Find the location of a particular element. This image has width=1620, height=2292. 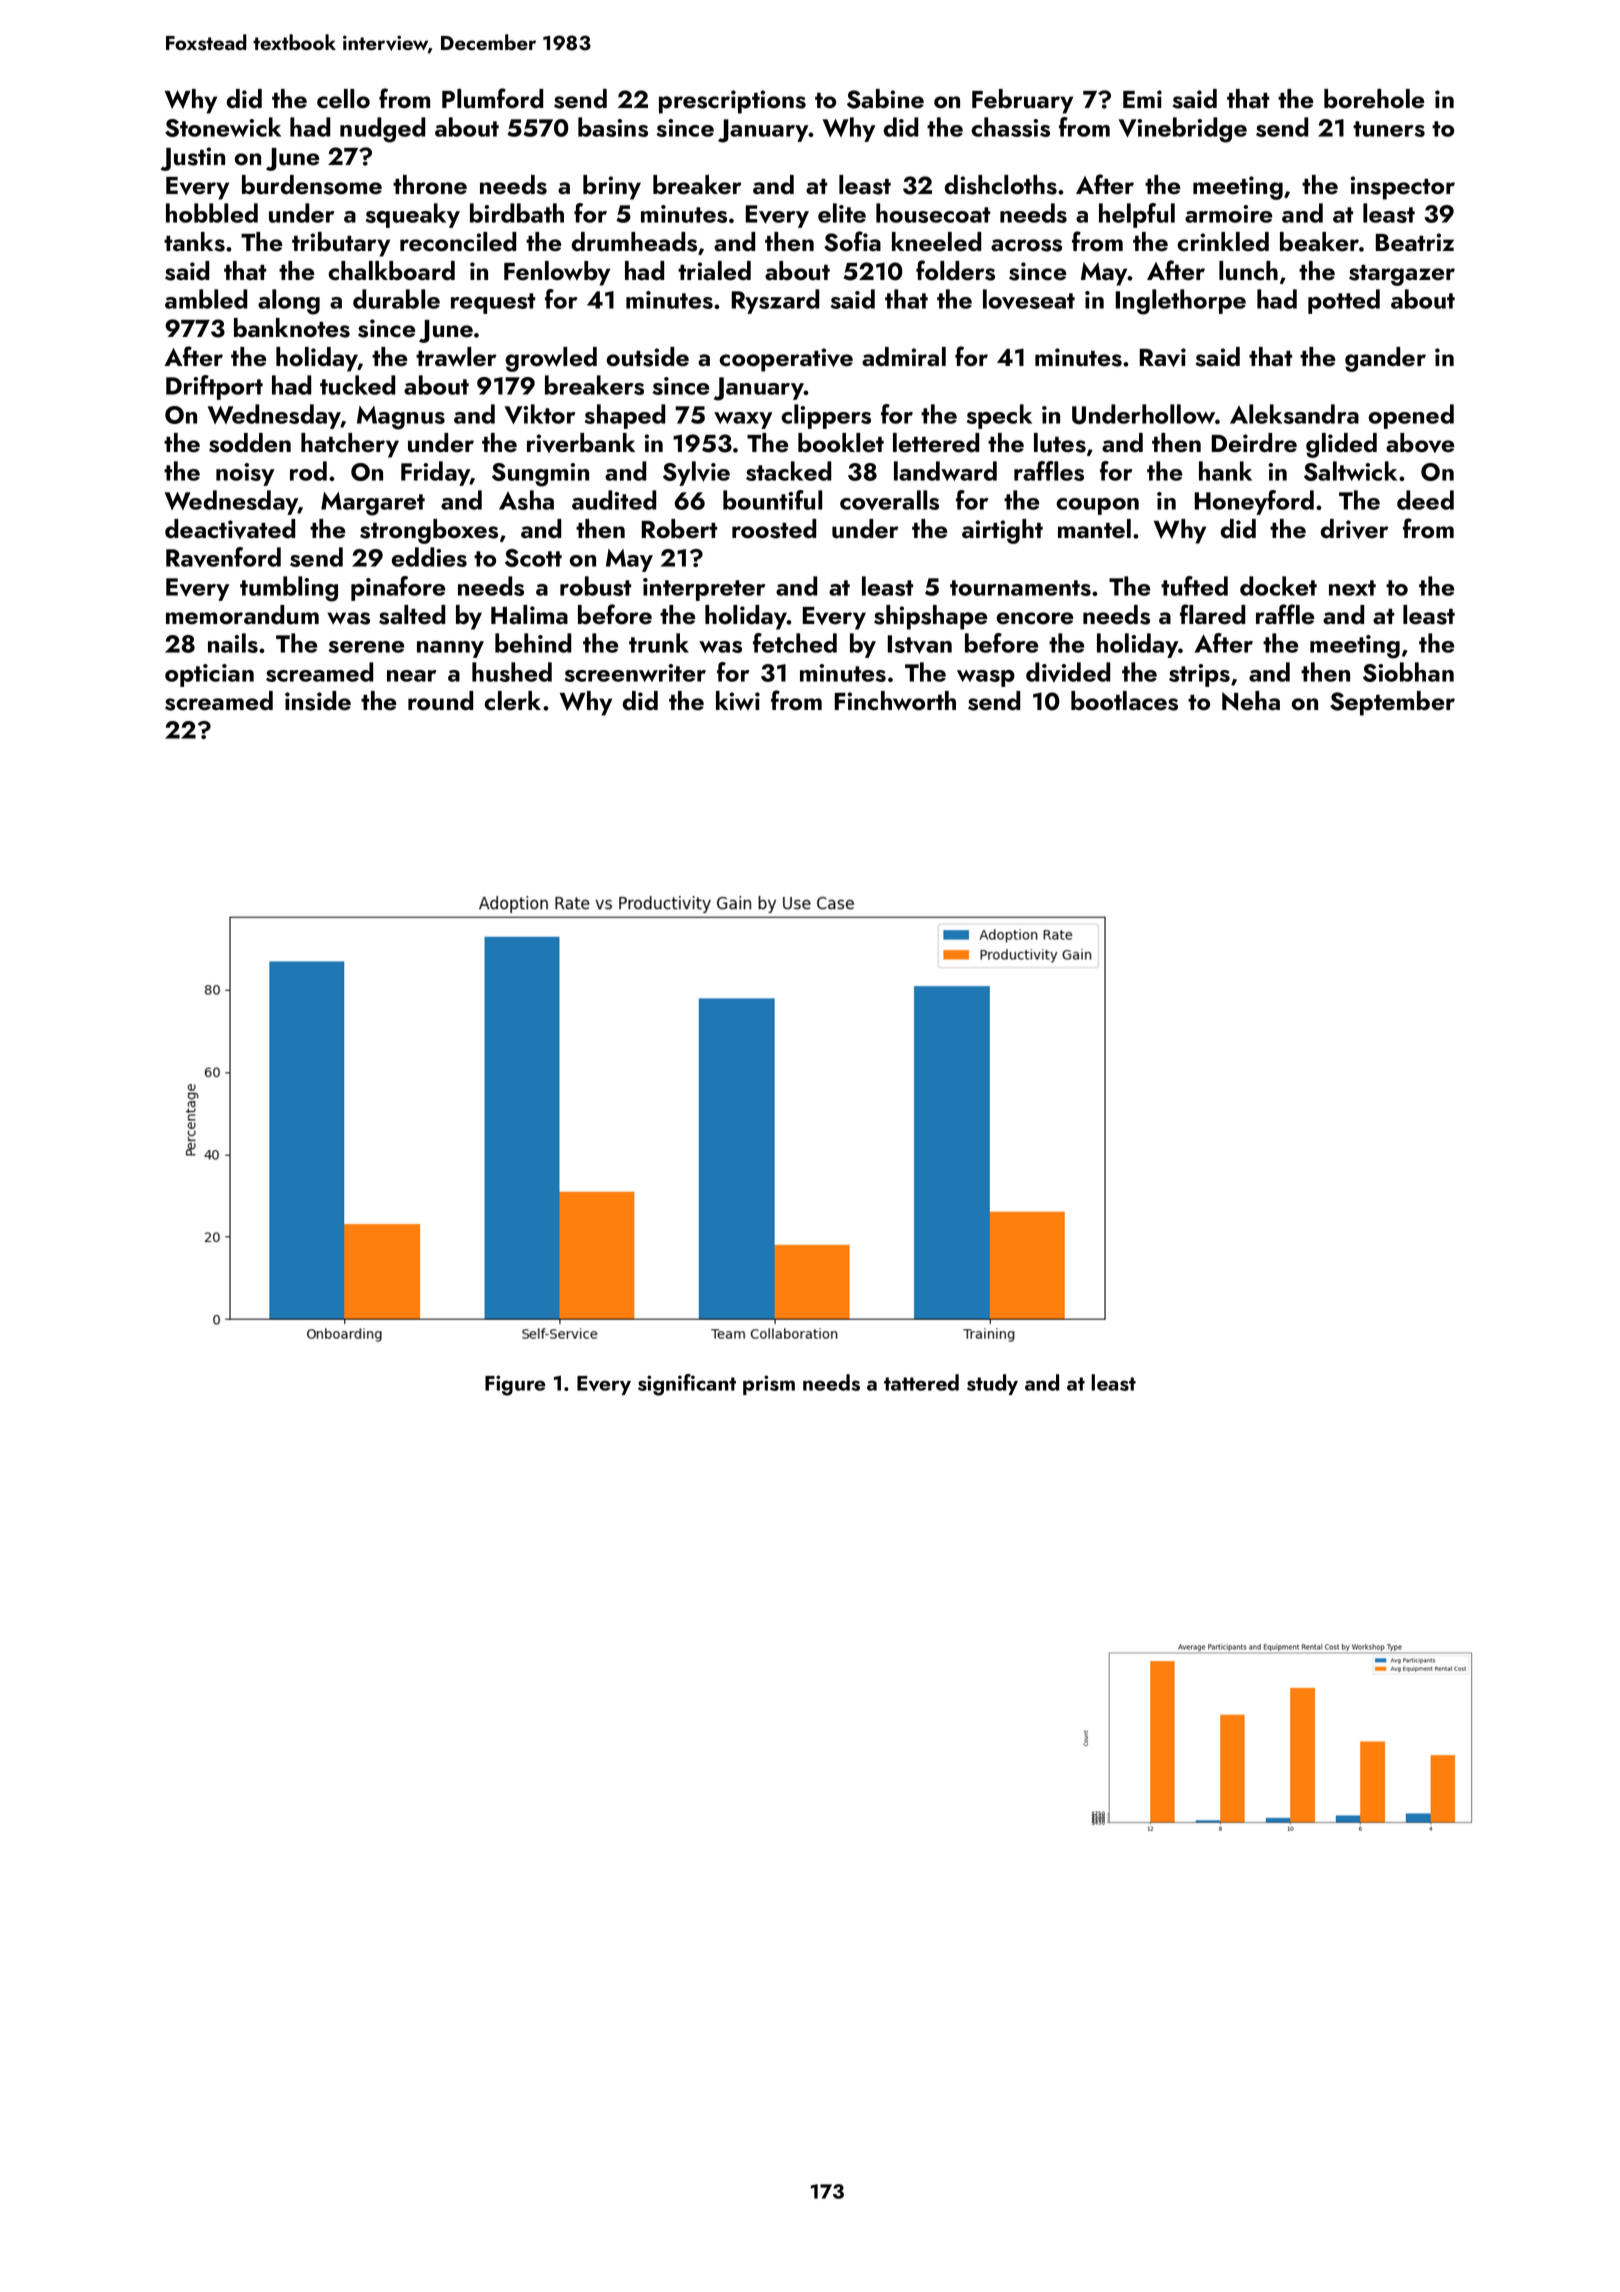

Neha is located at coordinates (1251, 701).
